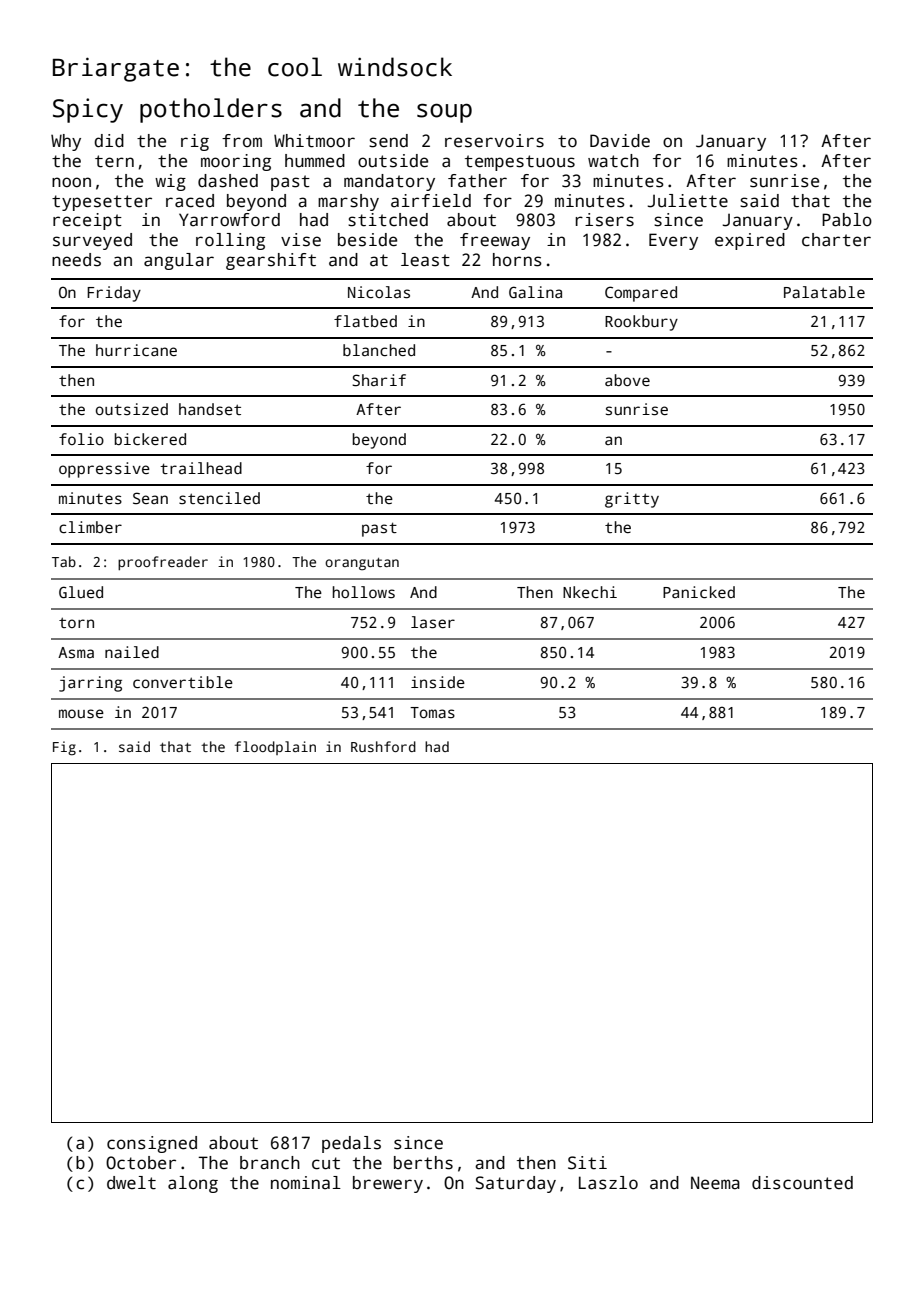 The width and height of the page is (924, 1308). Describe the element at coordinates (847, 220) in the page. I see `Pablo` at that location.
